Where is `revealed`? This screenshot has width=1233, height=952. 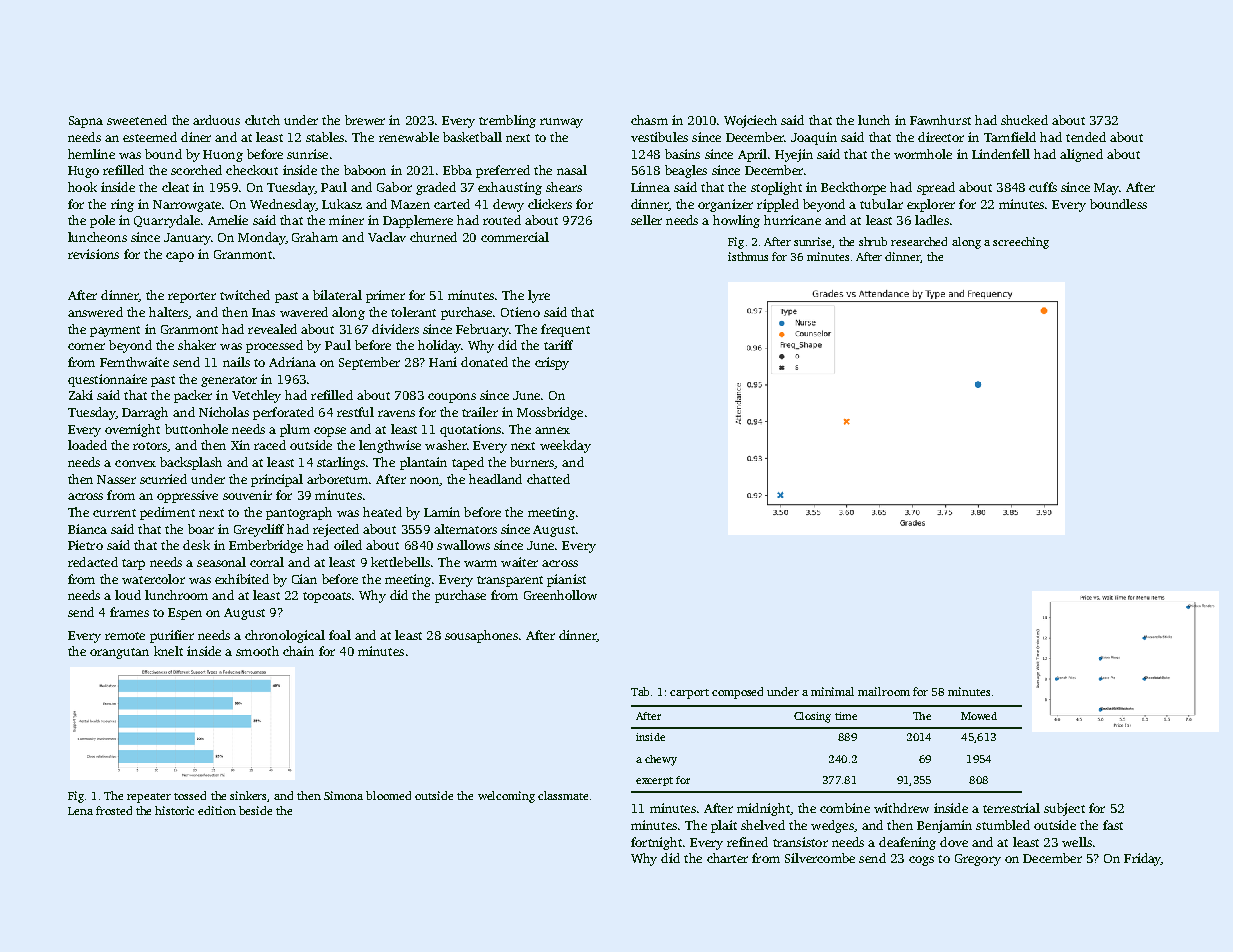 revealed is located at coordinates (272, 329).
